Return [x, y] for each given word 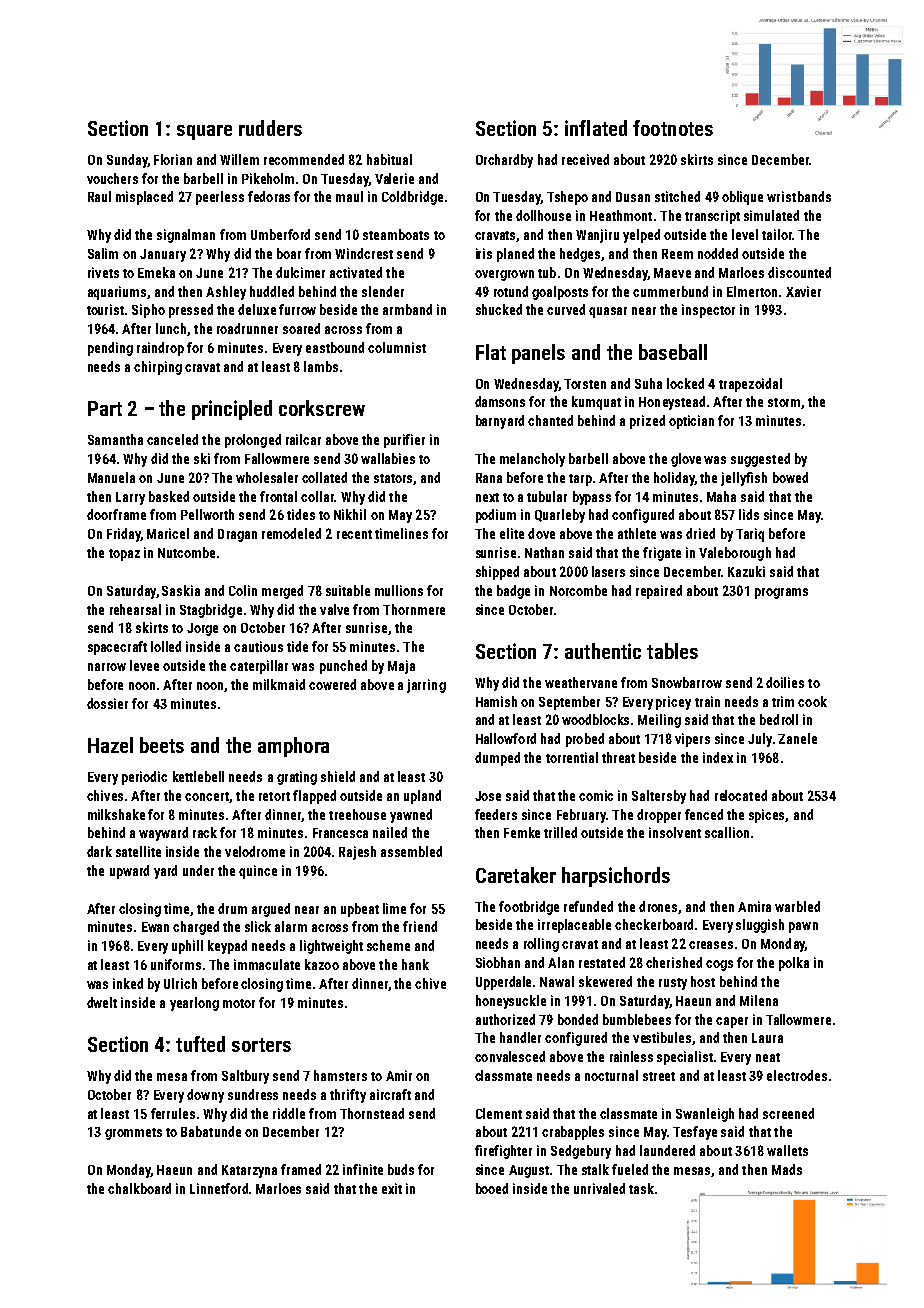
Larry [130, 498]
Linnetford [219, 1188]
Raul [99, 196]
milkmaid [279, 684]
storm [784, 402]
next [487, 497]
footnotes [673, 128]
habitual [389, 159]
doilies [785, 682]
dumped [497, 759]
